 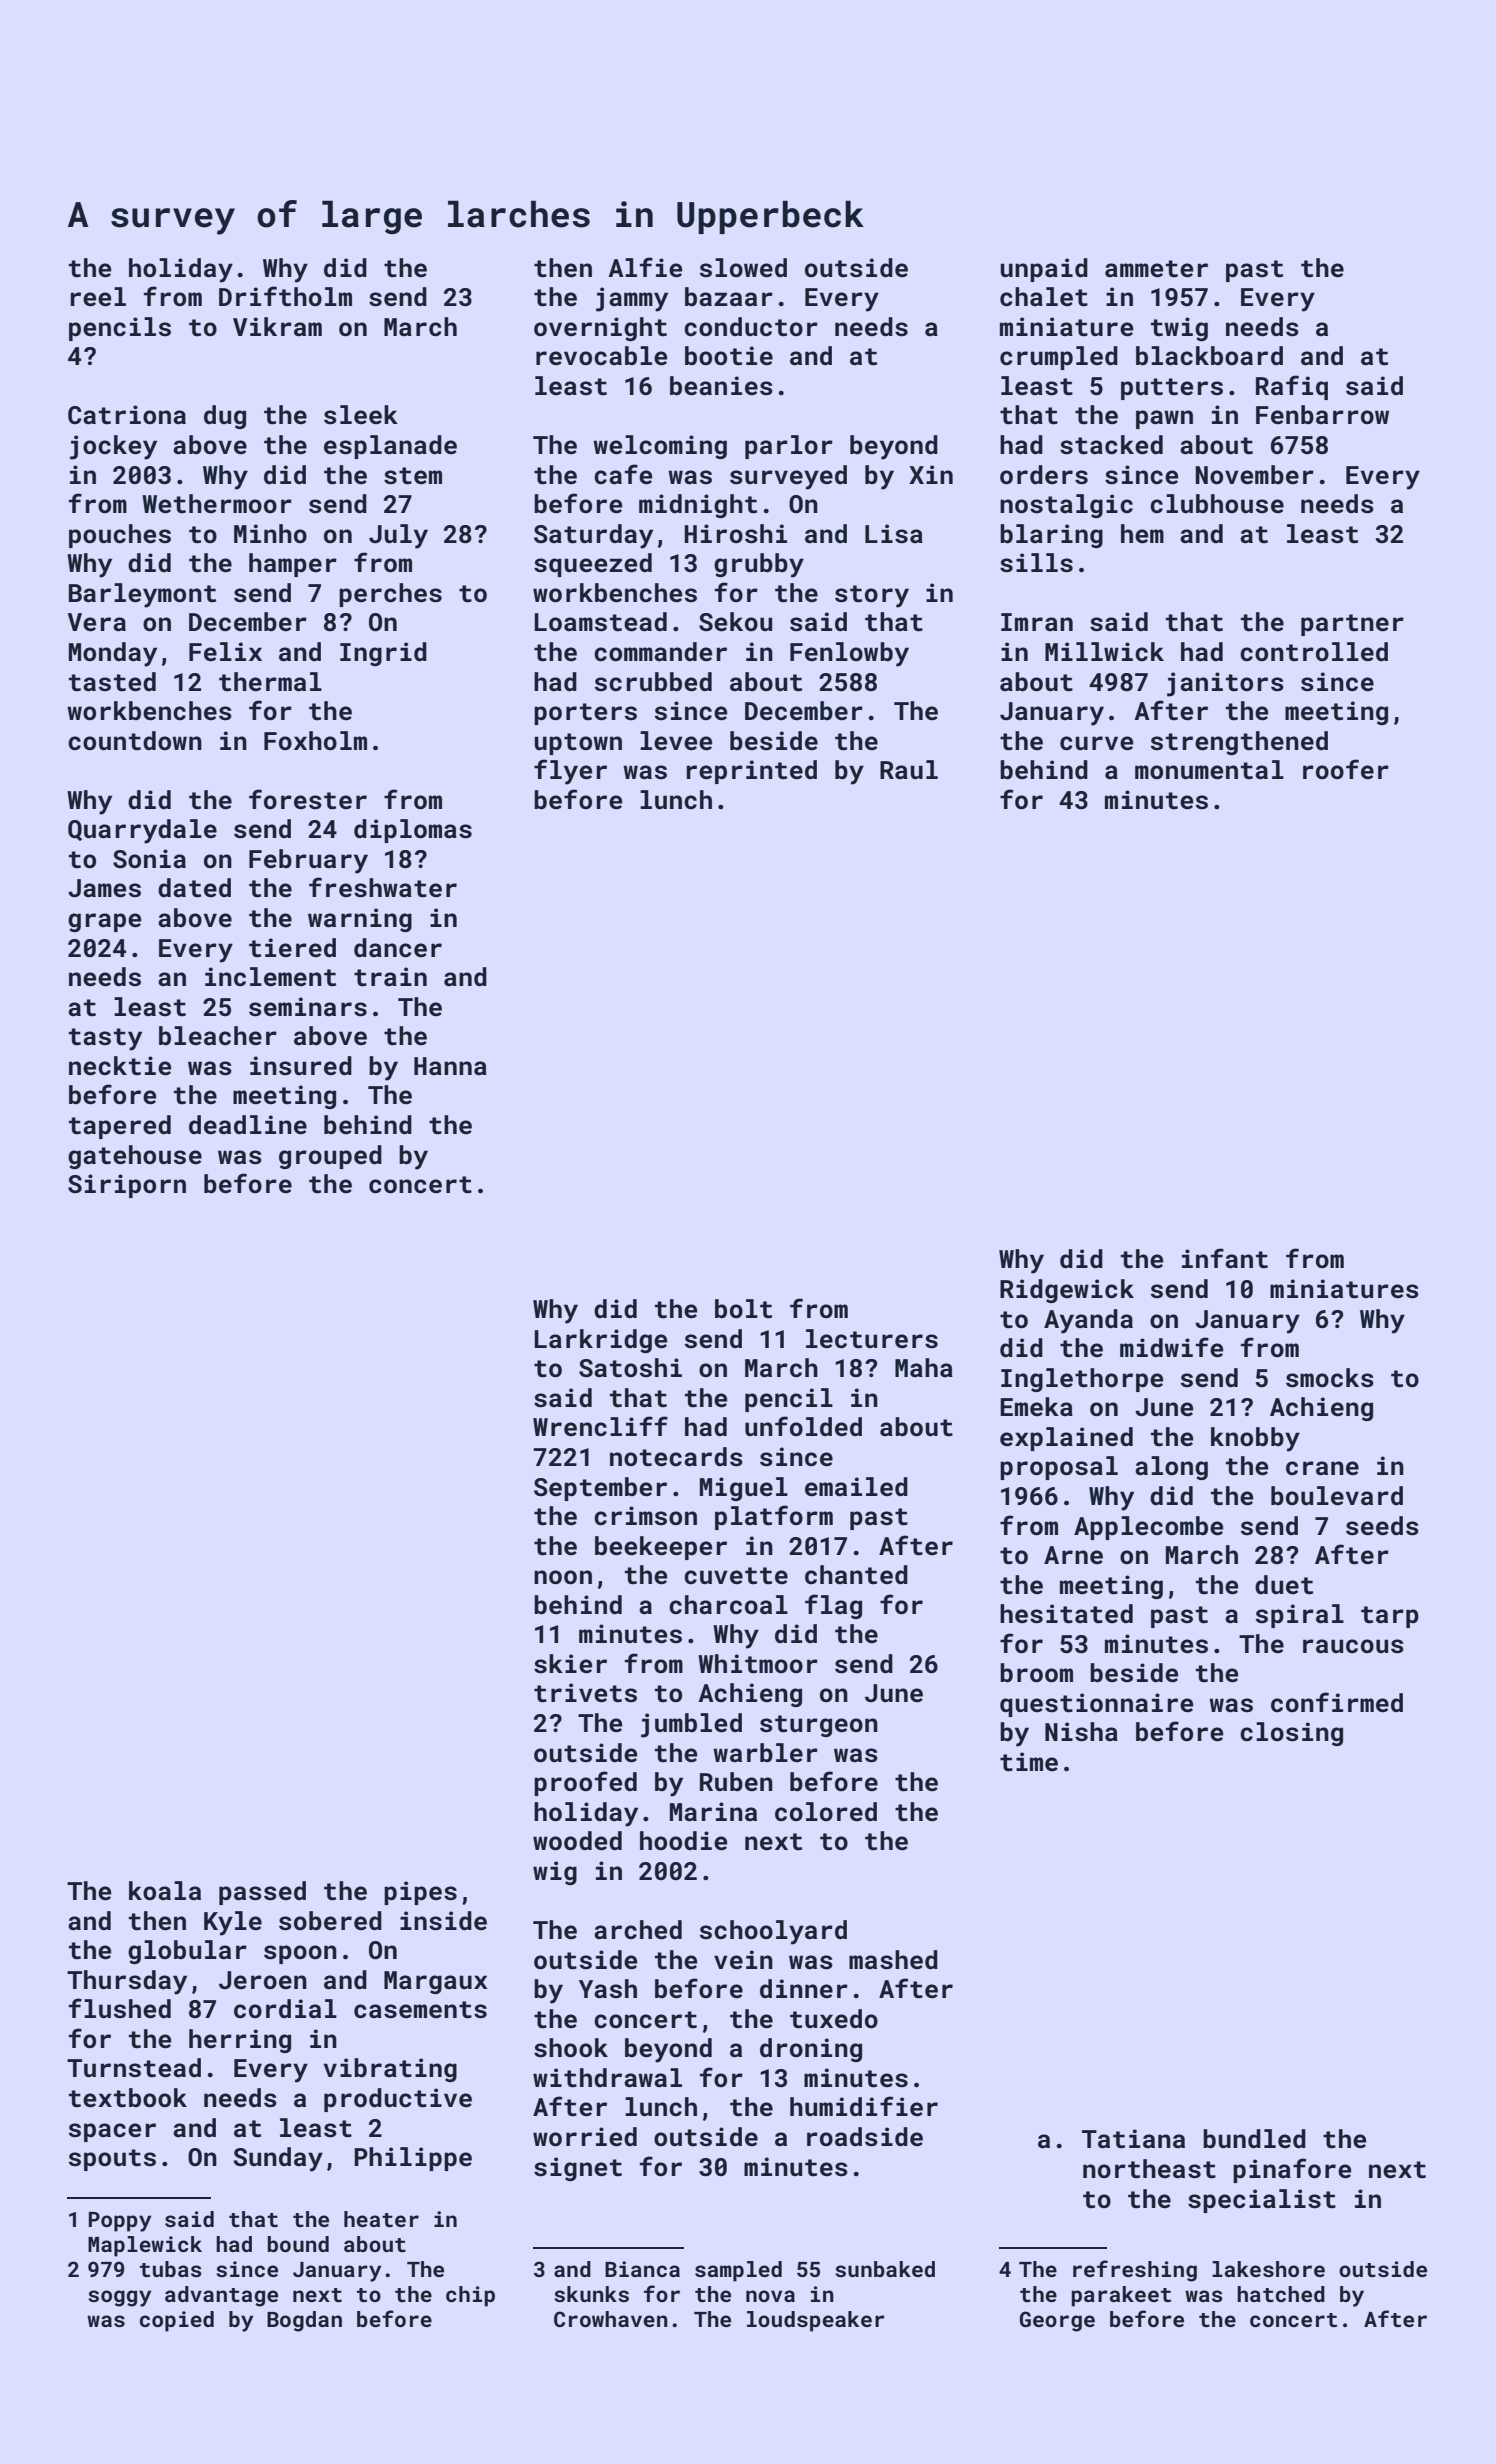 What do you see at coordinates (383, 654) in the image?
I see `Ingrid` at bounding box center [383, 654].
